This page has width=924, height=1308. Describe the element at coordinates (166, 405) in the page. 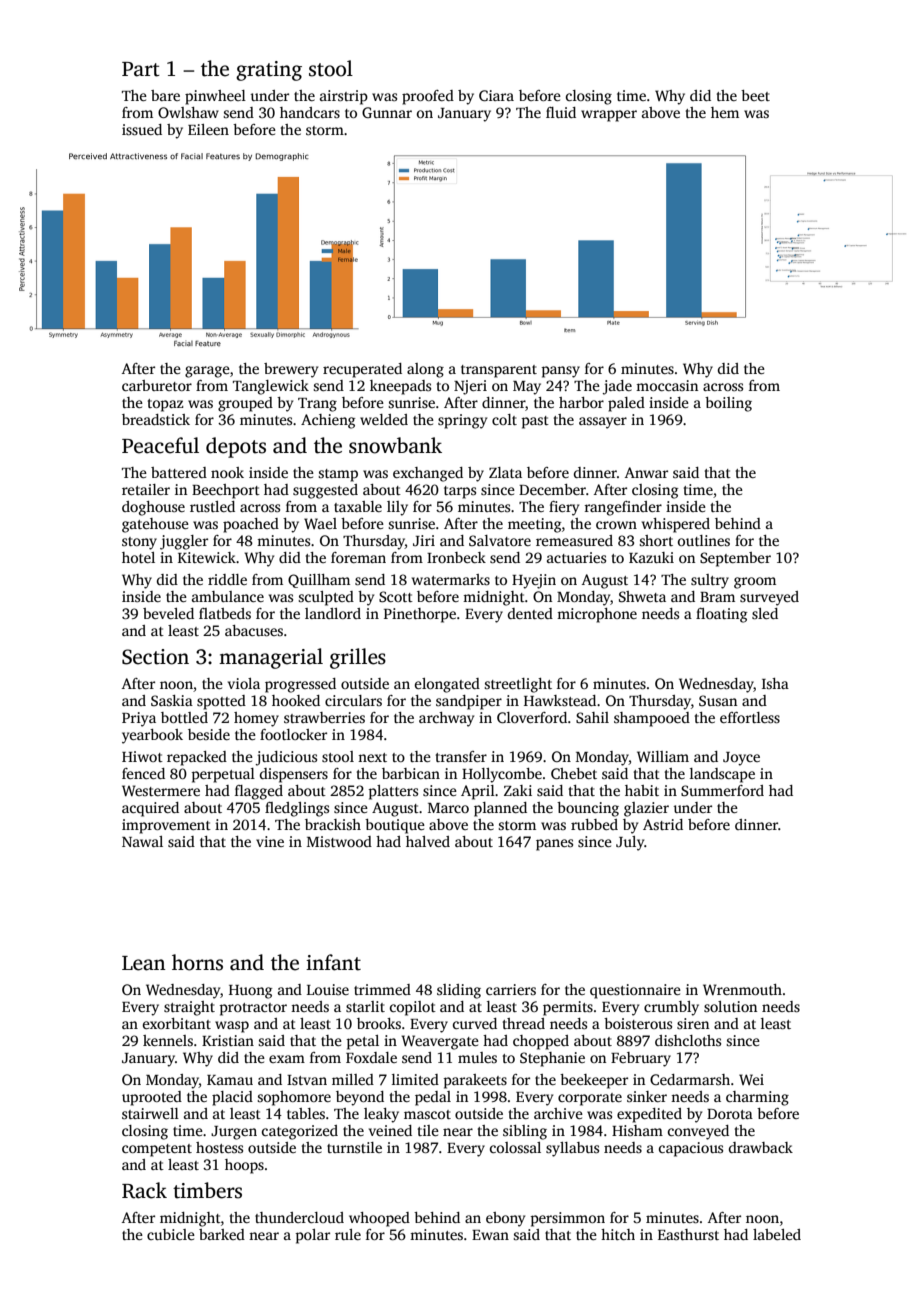

I see `topaz` at that location.
